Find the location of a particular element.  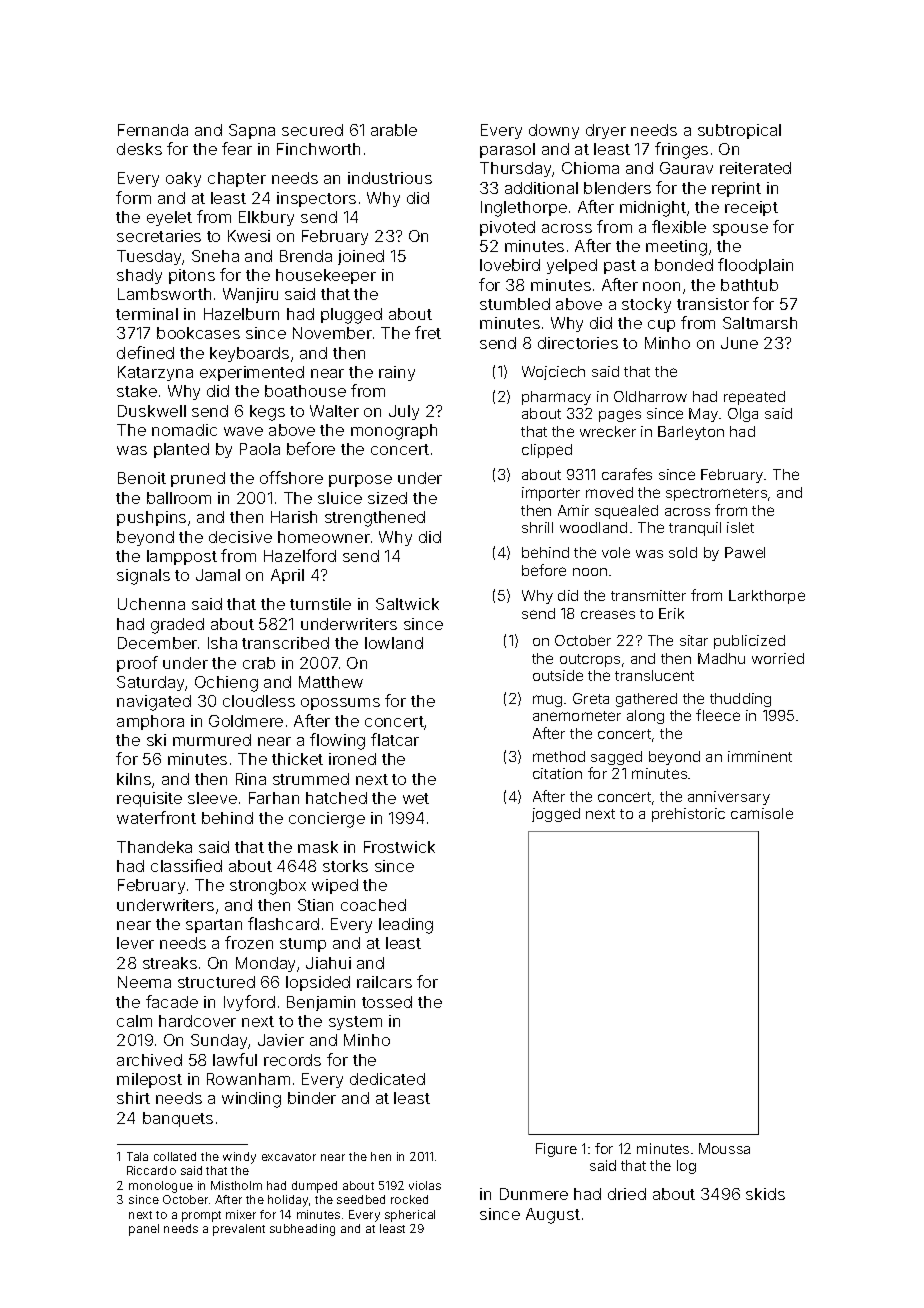

Frostwick is located at coordinates (399, 847).
